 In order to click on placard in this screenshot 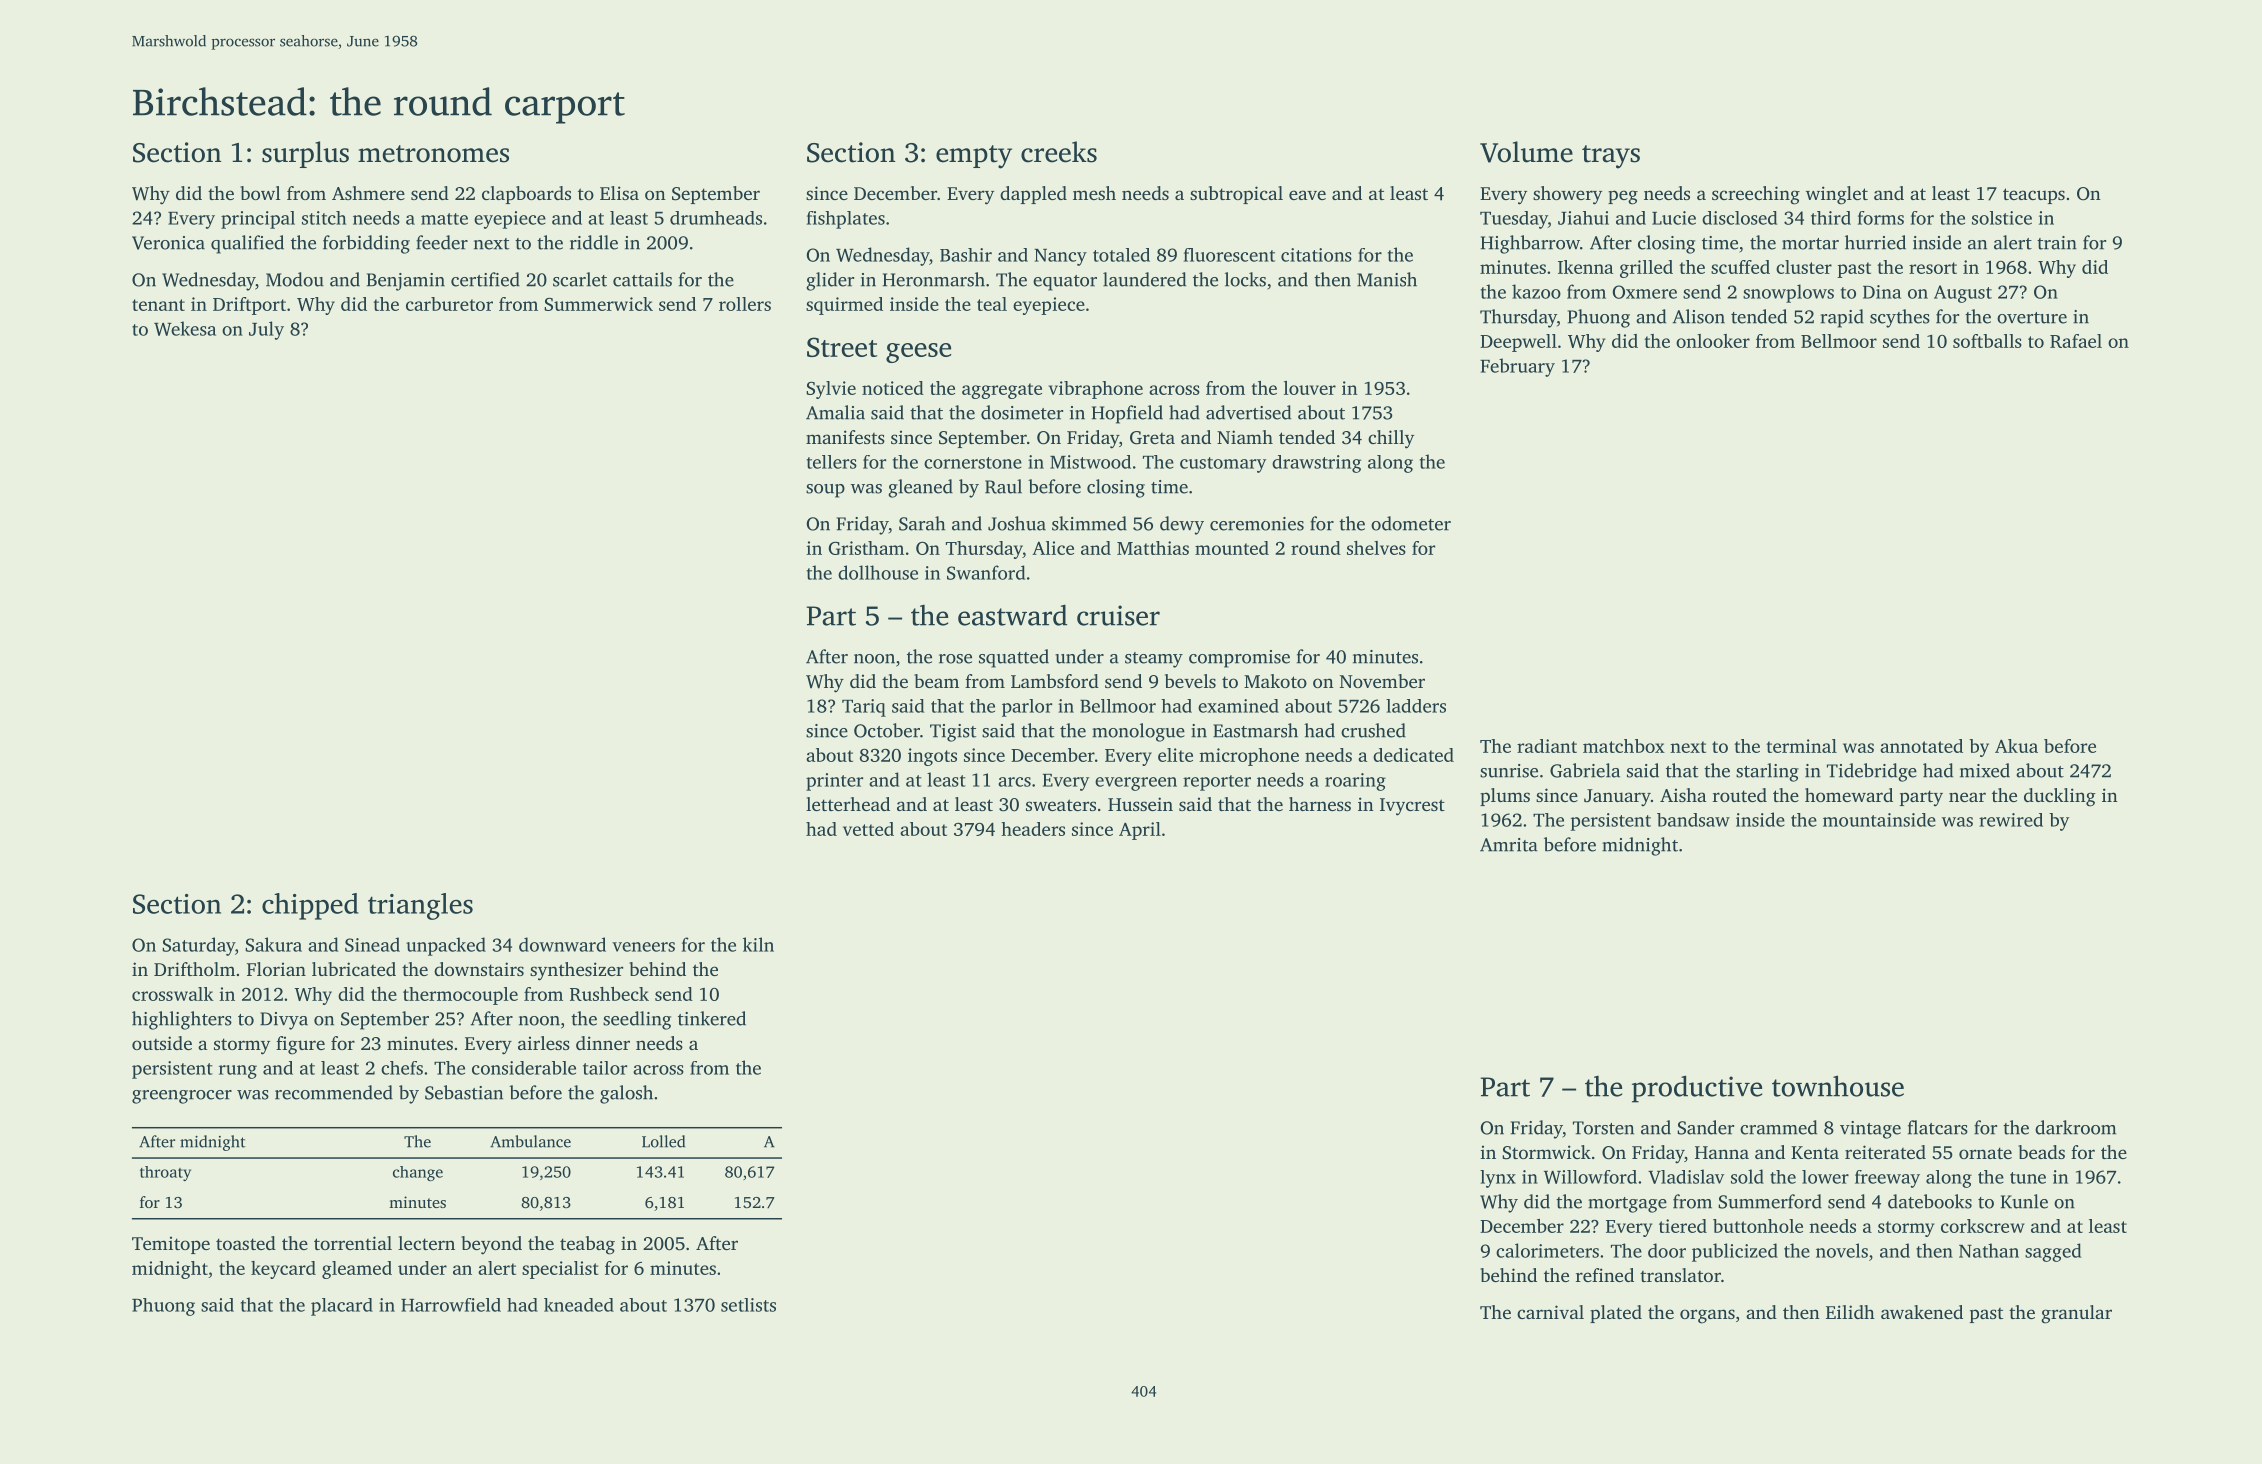, I will do `click(342, 1307)`.
